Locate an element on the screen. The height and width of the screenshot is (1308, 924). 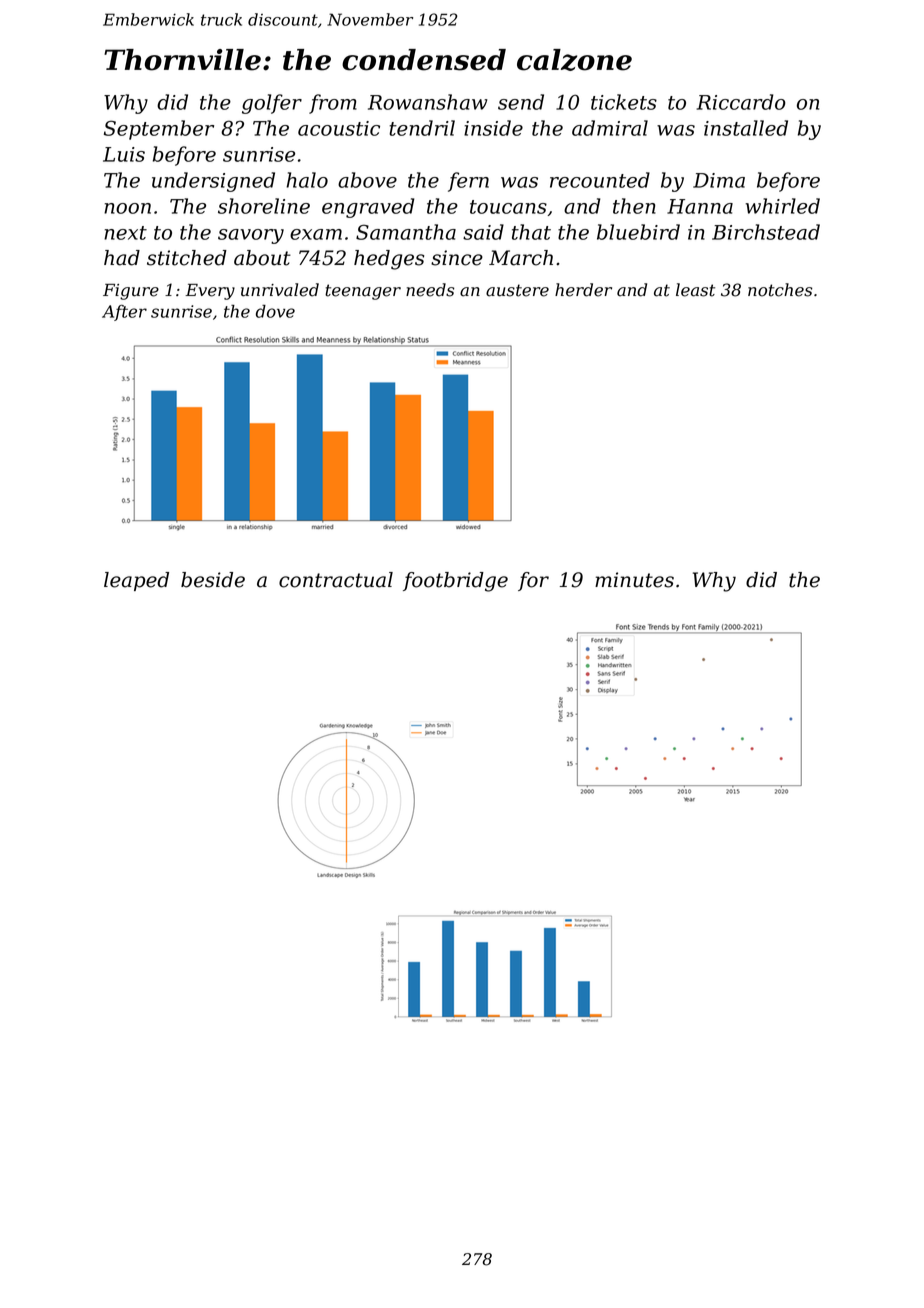
whirled is located at coordinates (783, 206).
